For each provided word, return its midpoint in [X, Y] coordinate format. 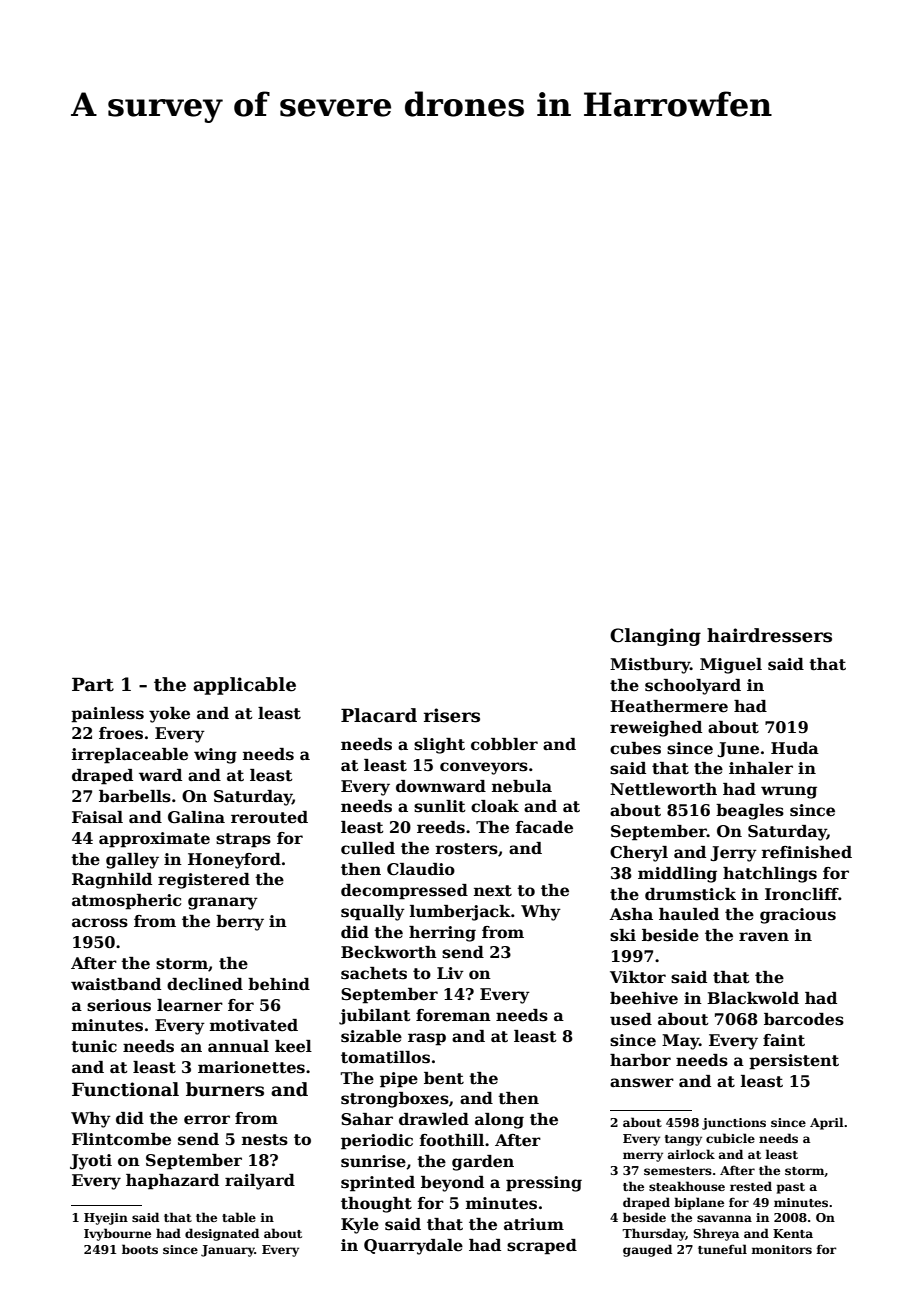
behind [279, 984]
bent [444, 1078]
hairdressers [769, 635]
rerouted [269, 817]
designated [222, 1234]
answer [642, 1083]
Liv [450, 973]
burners [225, 1089]
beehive [644, 998]
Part [93, 684]
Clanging [655, 637]
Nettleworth [663, 789]
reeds [441, 827]
